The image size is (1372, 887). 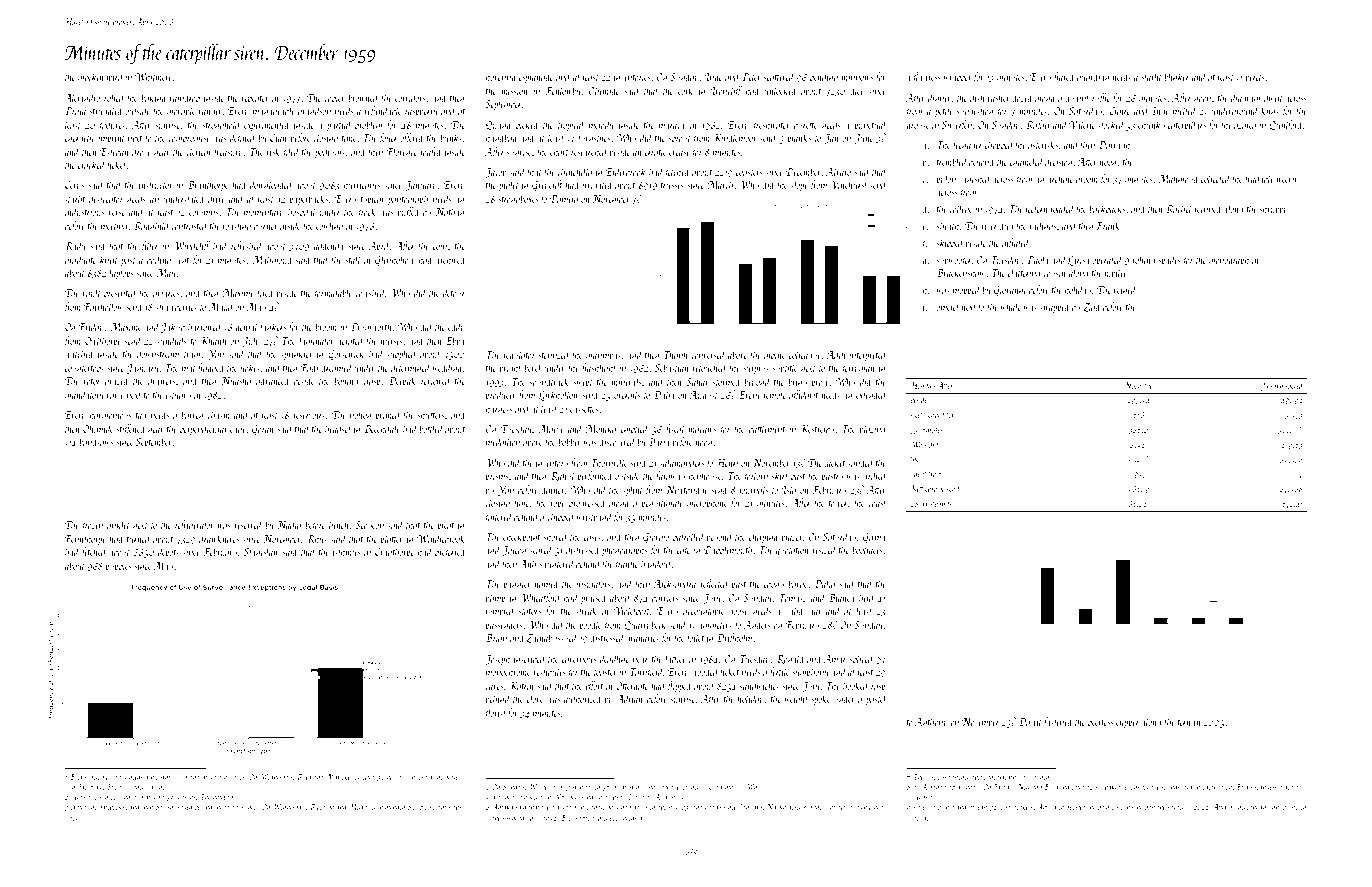 I want to click on collected, so click(x=1216, y=178).
